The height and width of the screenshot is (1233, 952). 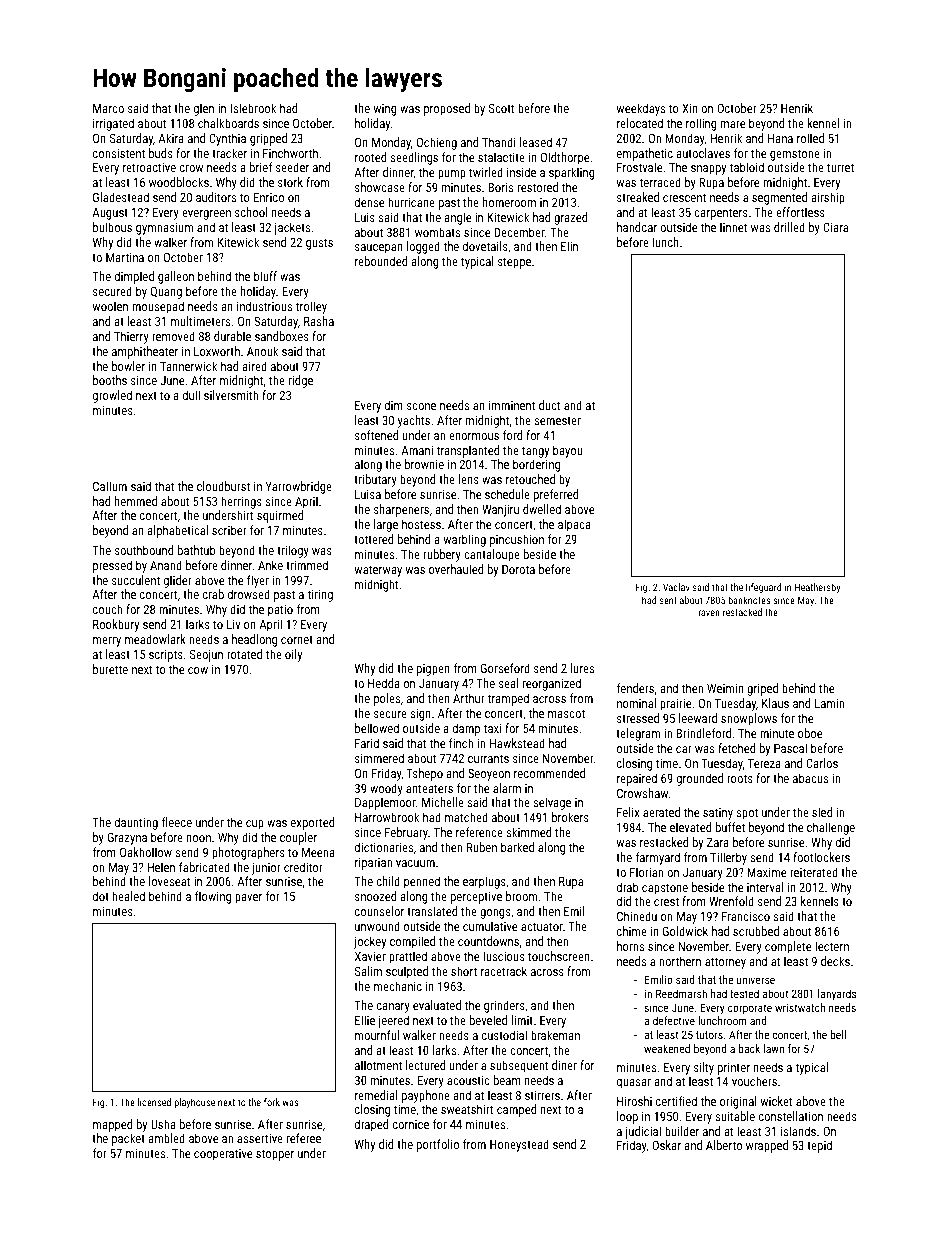 I want to click on proposed, so click(x=447, y=109).
